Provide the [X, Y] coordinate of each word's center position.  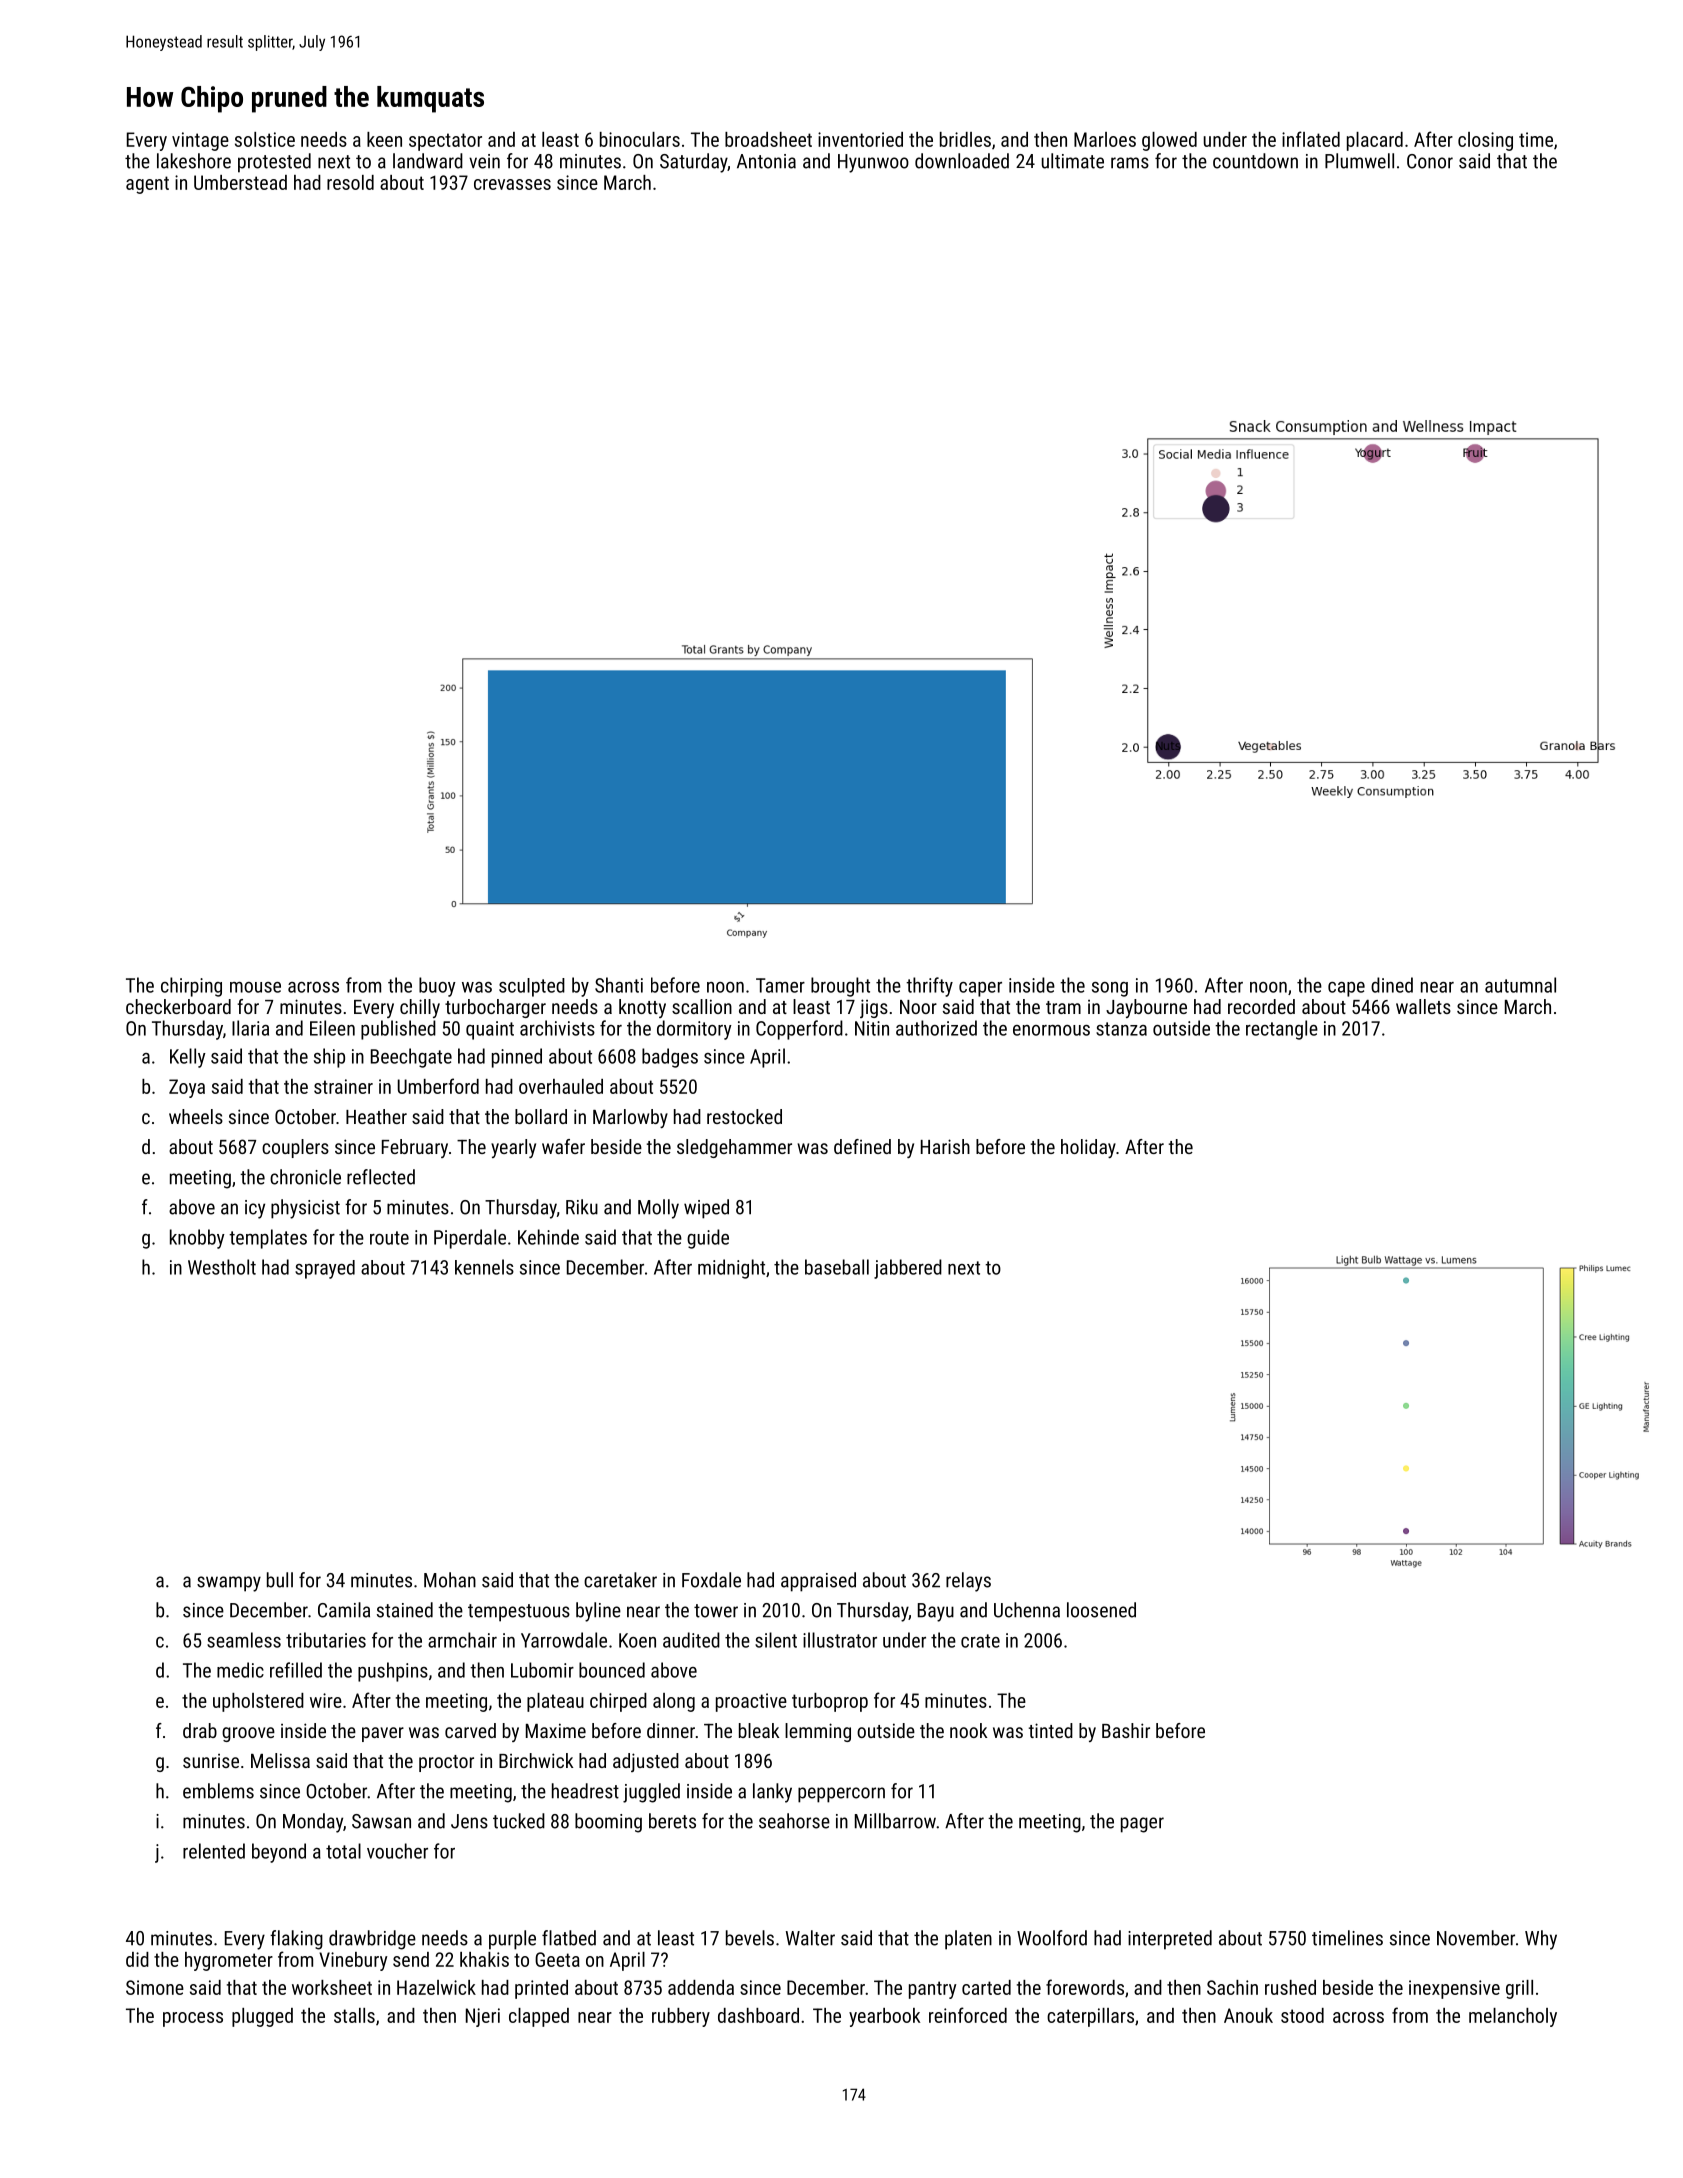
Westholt [222, 1267]
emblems [218, 1791]
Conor [1430, 161]
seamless [244, 1640]
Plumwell [1359, 161]
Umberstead [240, 182]
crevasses [512, 184]
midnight [731, 1269]
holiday [1088, 1148]
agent [147, 185]
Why [1541, 1940]
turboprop [830, 1702]
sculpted [532, 987]
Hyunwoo [873, 163]
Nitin [872, 1028]
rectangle [1282, 1030]
